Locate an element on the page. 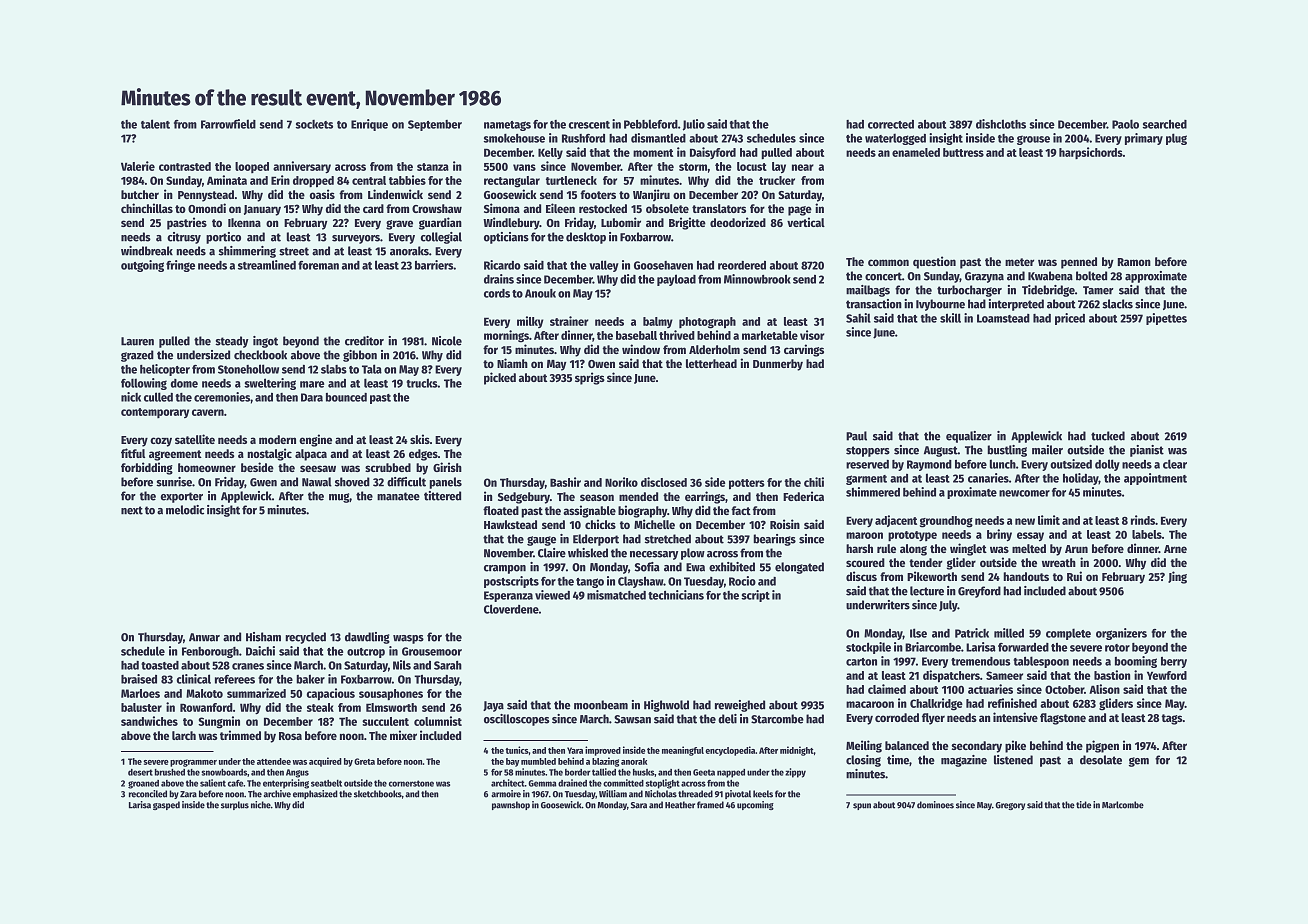 Image resolution: width=1308 pixels, height=924 pixels. Heather is located at coordinates (680, 805).
